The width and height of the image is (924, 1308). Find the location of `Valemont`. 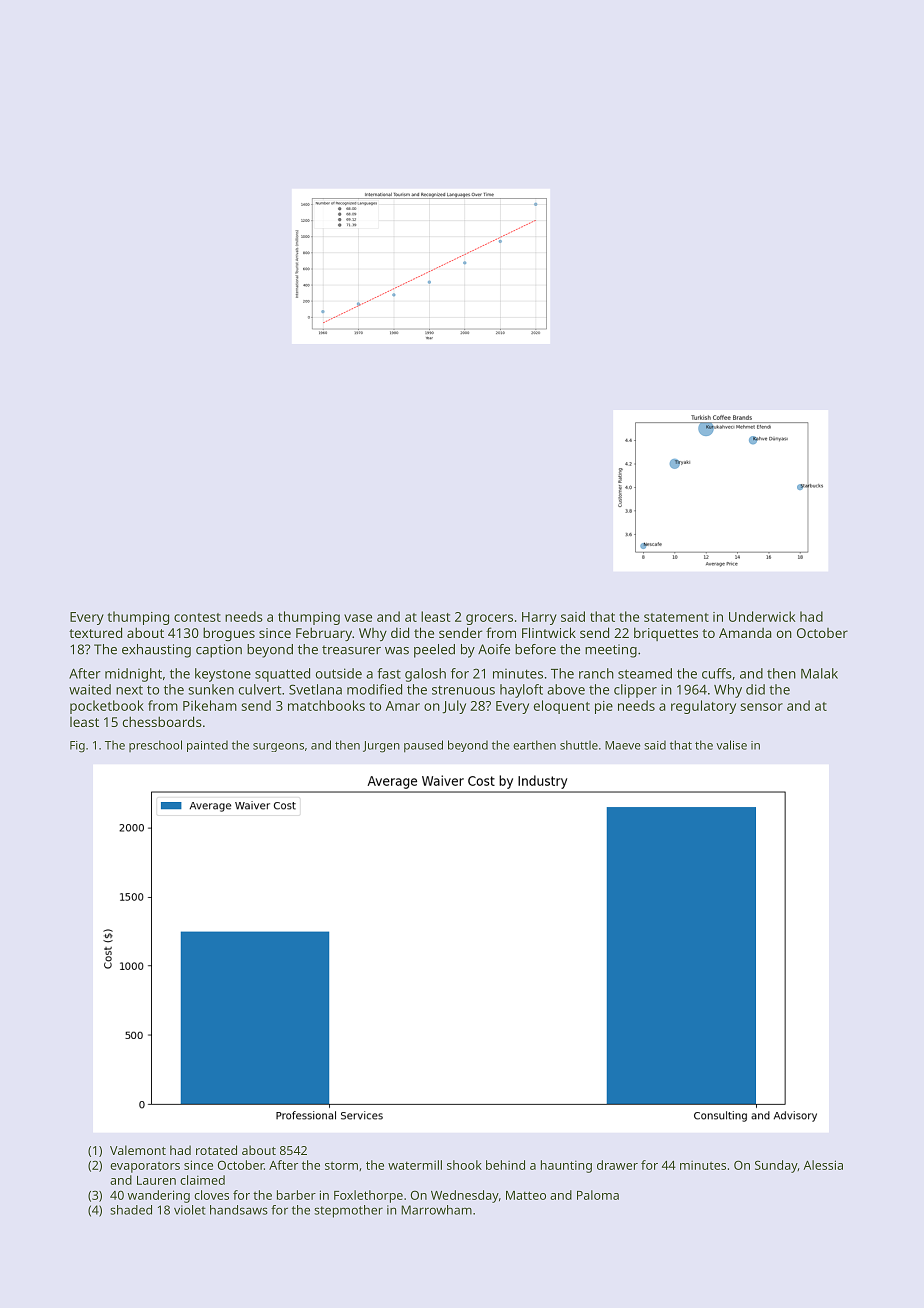

Valemont is located at coordinates (138, 1150).
